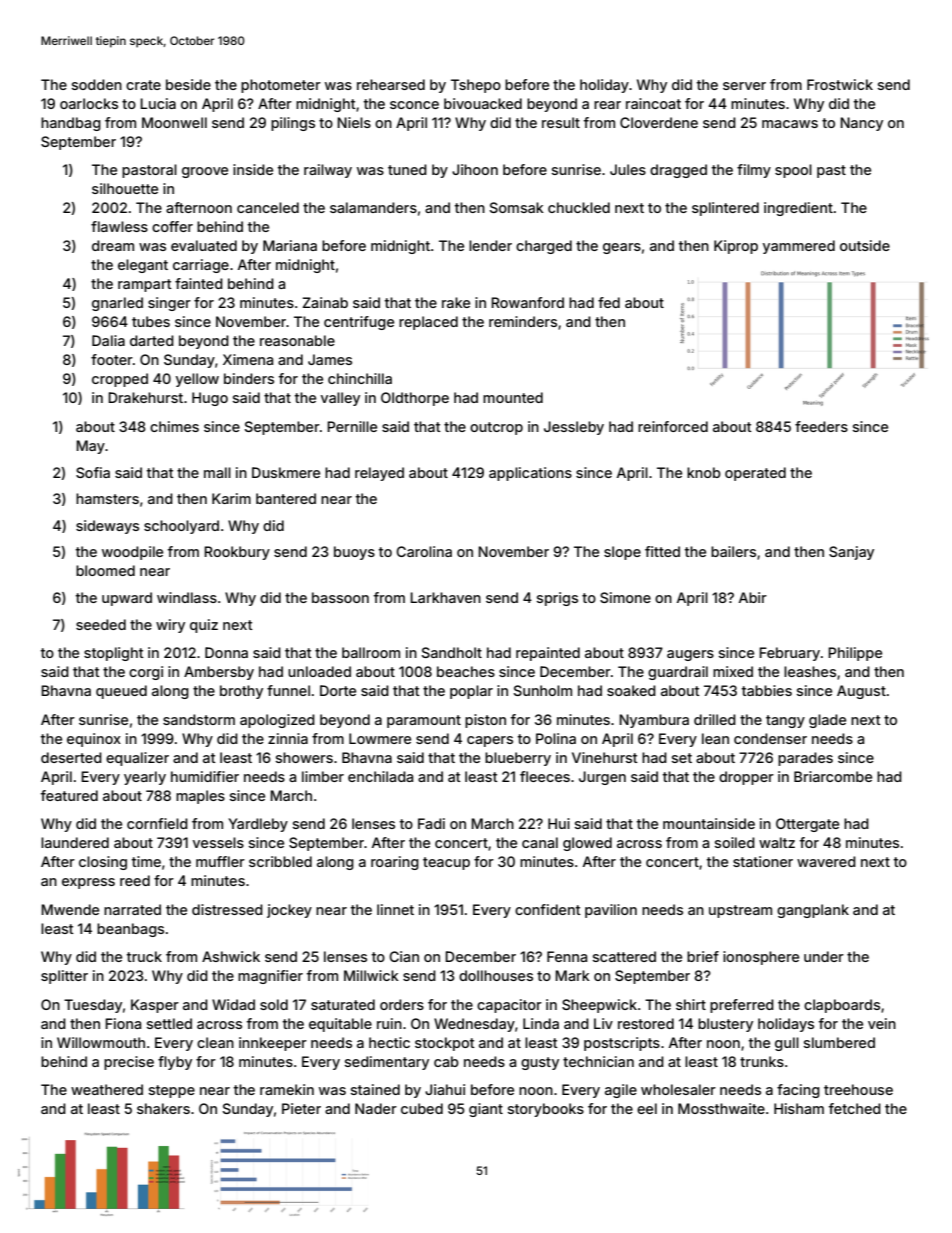  What do you see at coordinates (175, 1063) in the image?
I see `flyby` at bounding box center [175, 1063].
